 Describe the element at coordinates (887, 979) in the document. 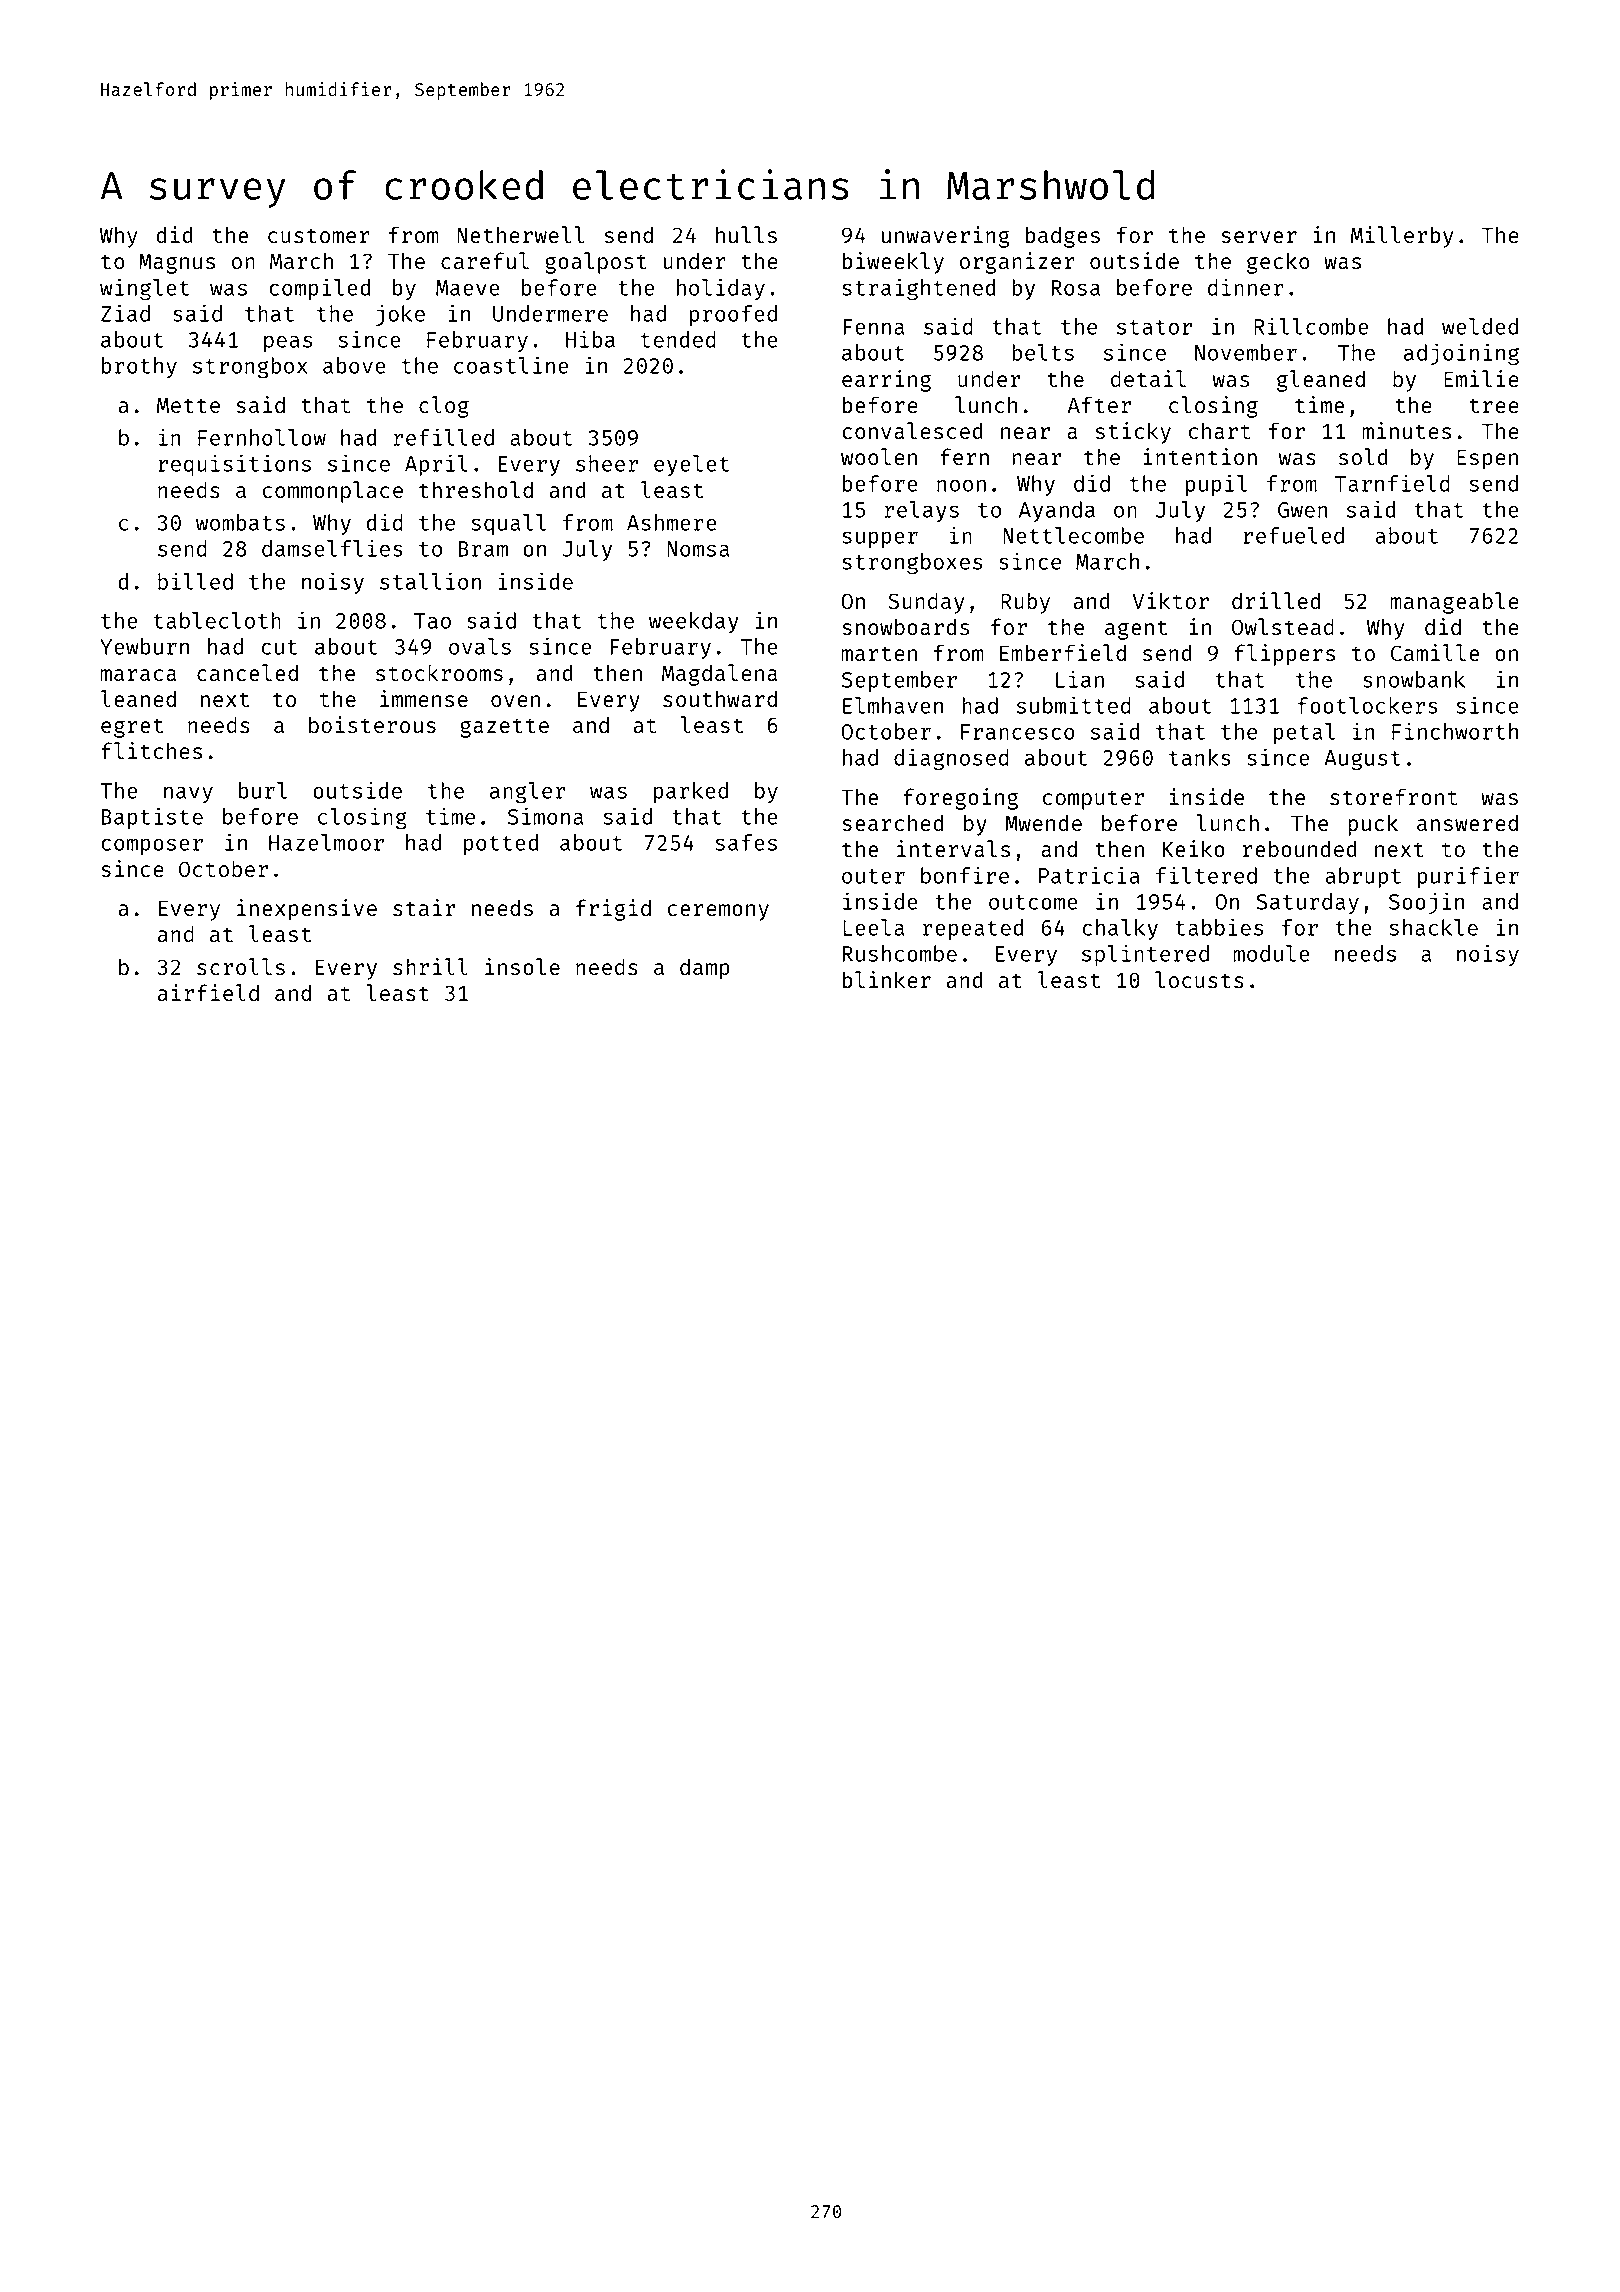

I see `blinker` at that location.
